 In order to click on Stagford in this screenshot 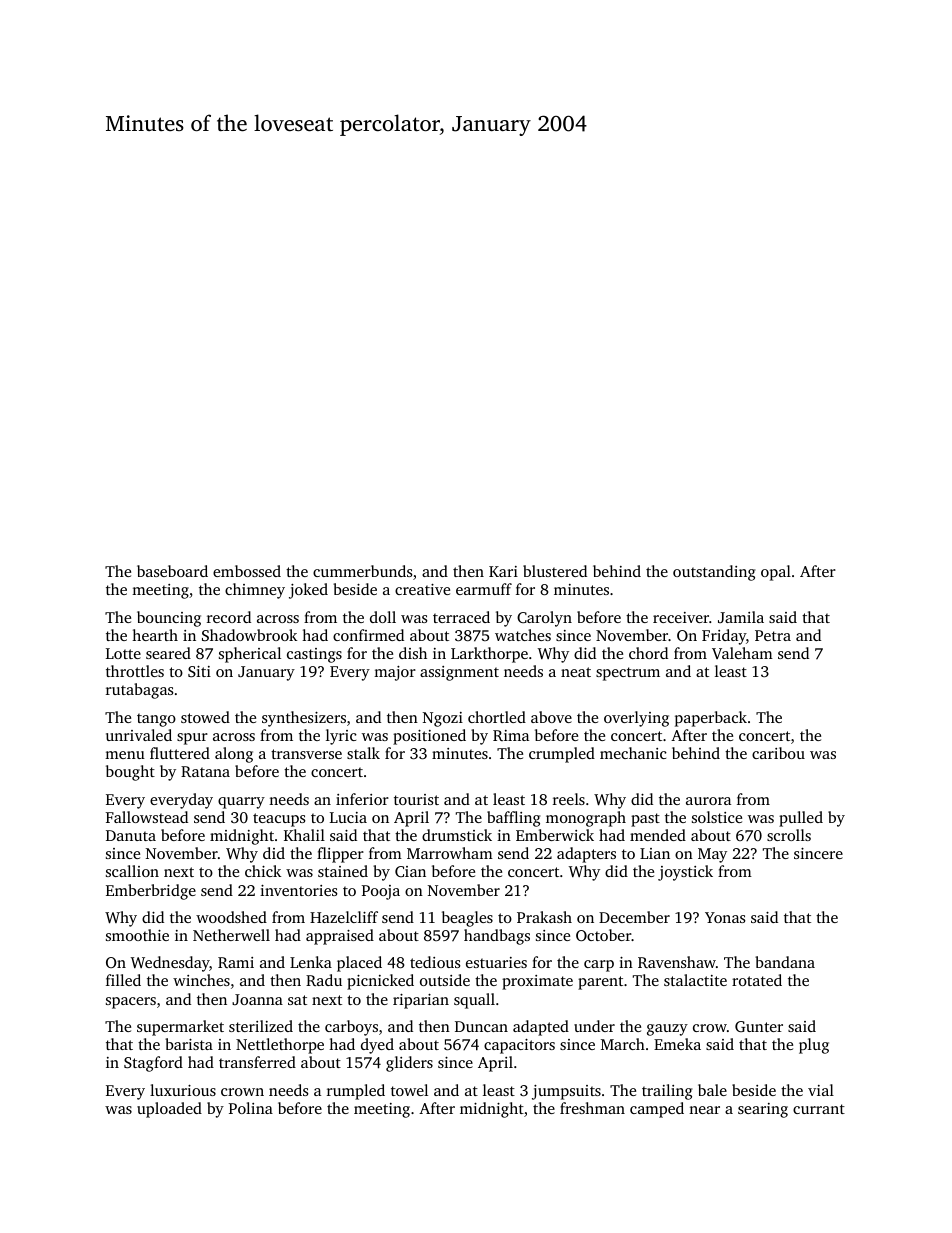, I will do `click(153, 1064)`.
